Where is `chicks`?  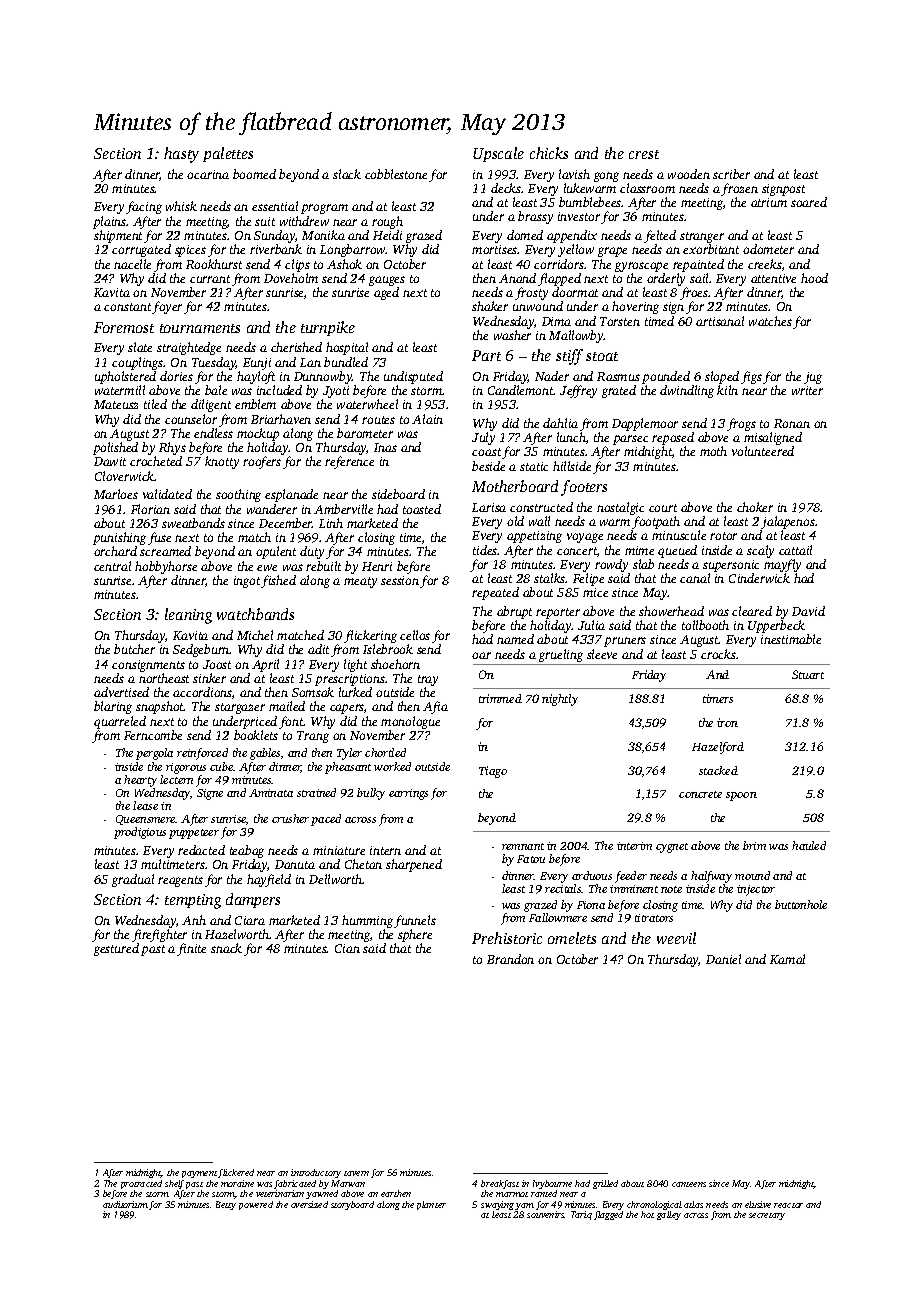 chicks is located at coordinates (549, 153).
